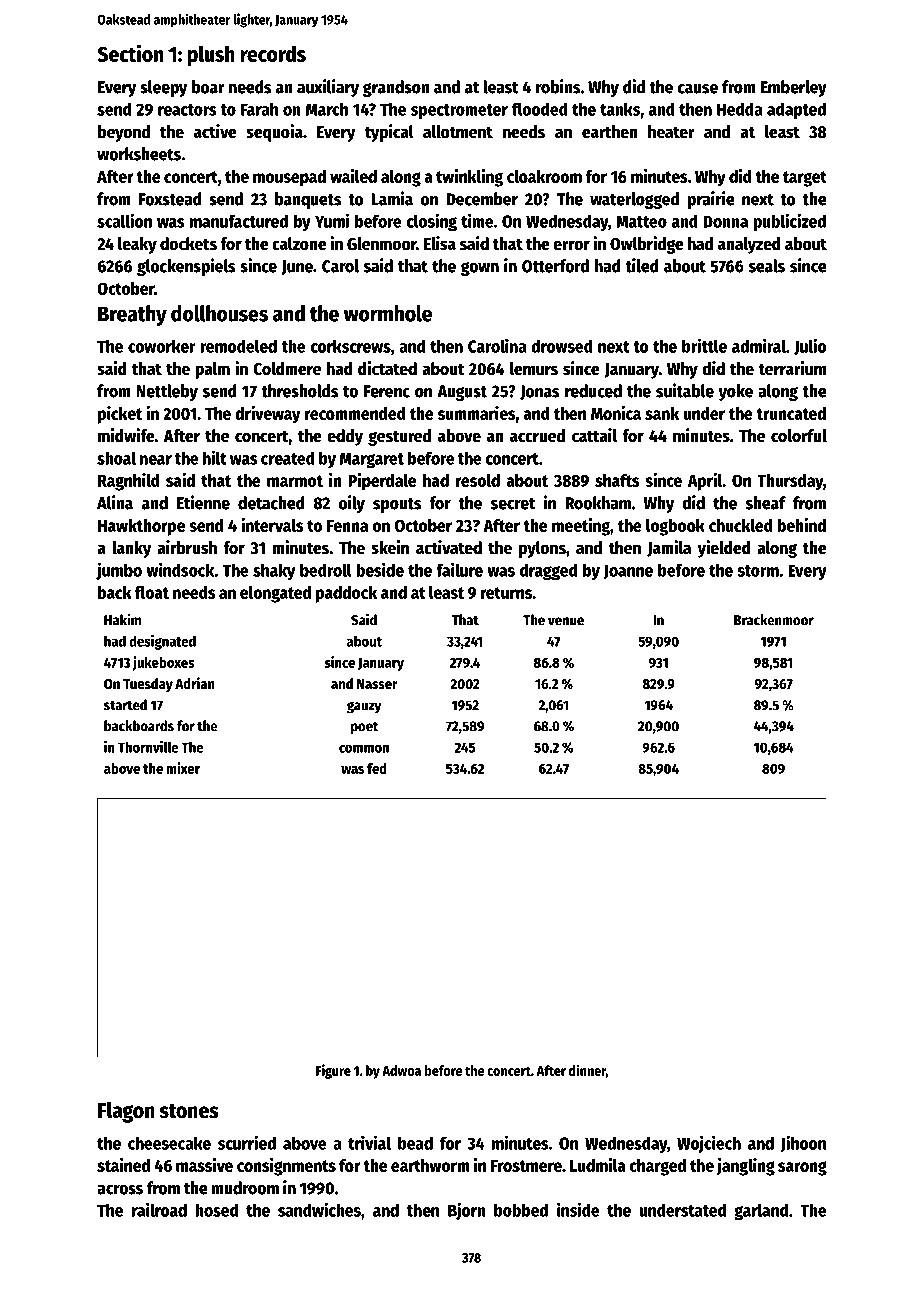 This screenshot has width=924, height=1308. I want to click on hosed, so click(216, 1210).
